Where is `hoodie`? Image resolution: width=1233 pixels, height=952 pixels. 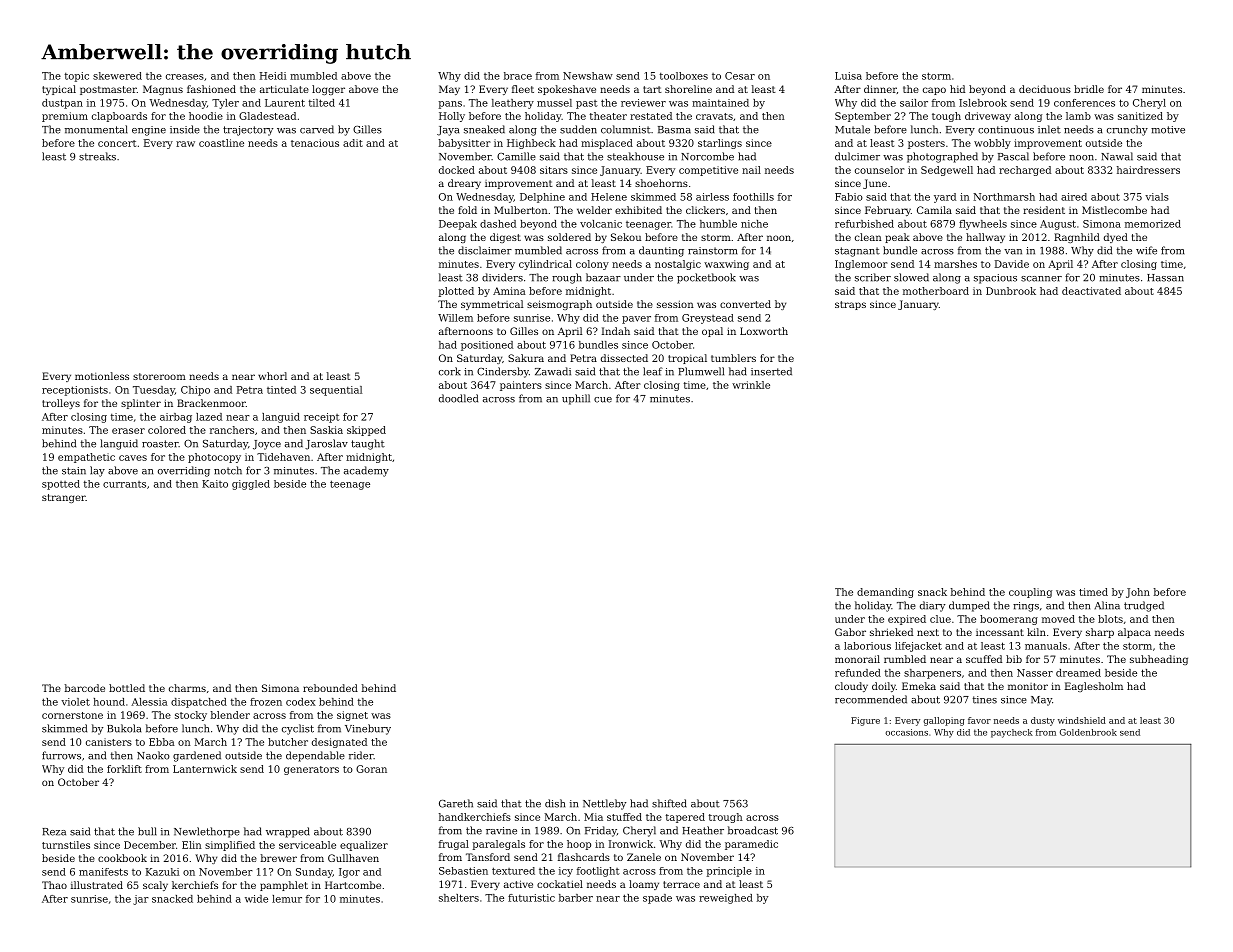
hoodie is located at coordinates (206, 116).
